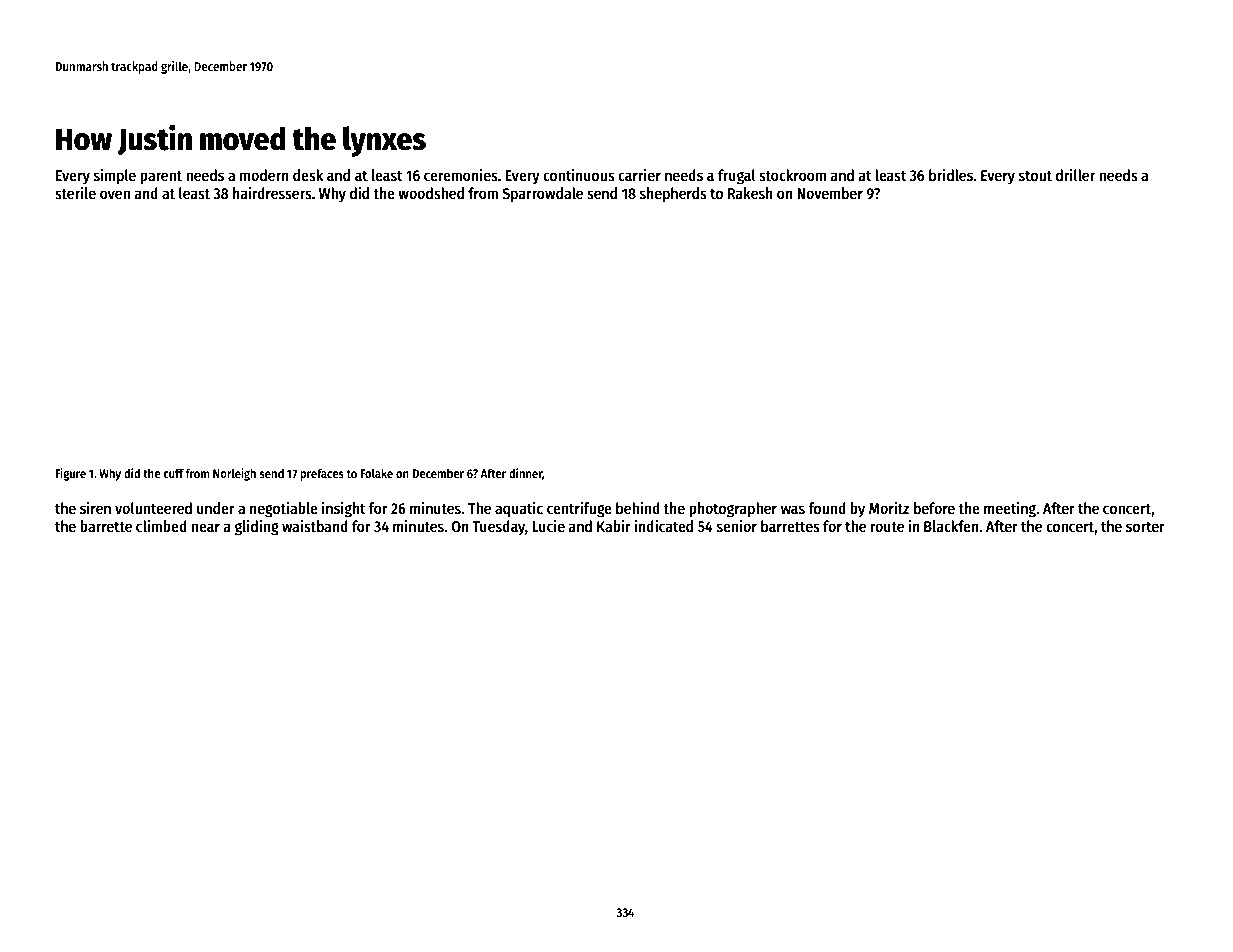  I want to click on Tuesday, so click(499, 528).
